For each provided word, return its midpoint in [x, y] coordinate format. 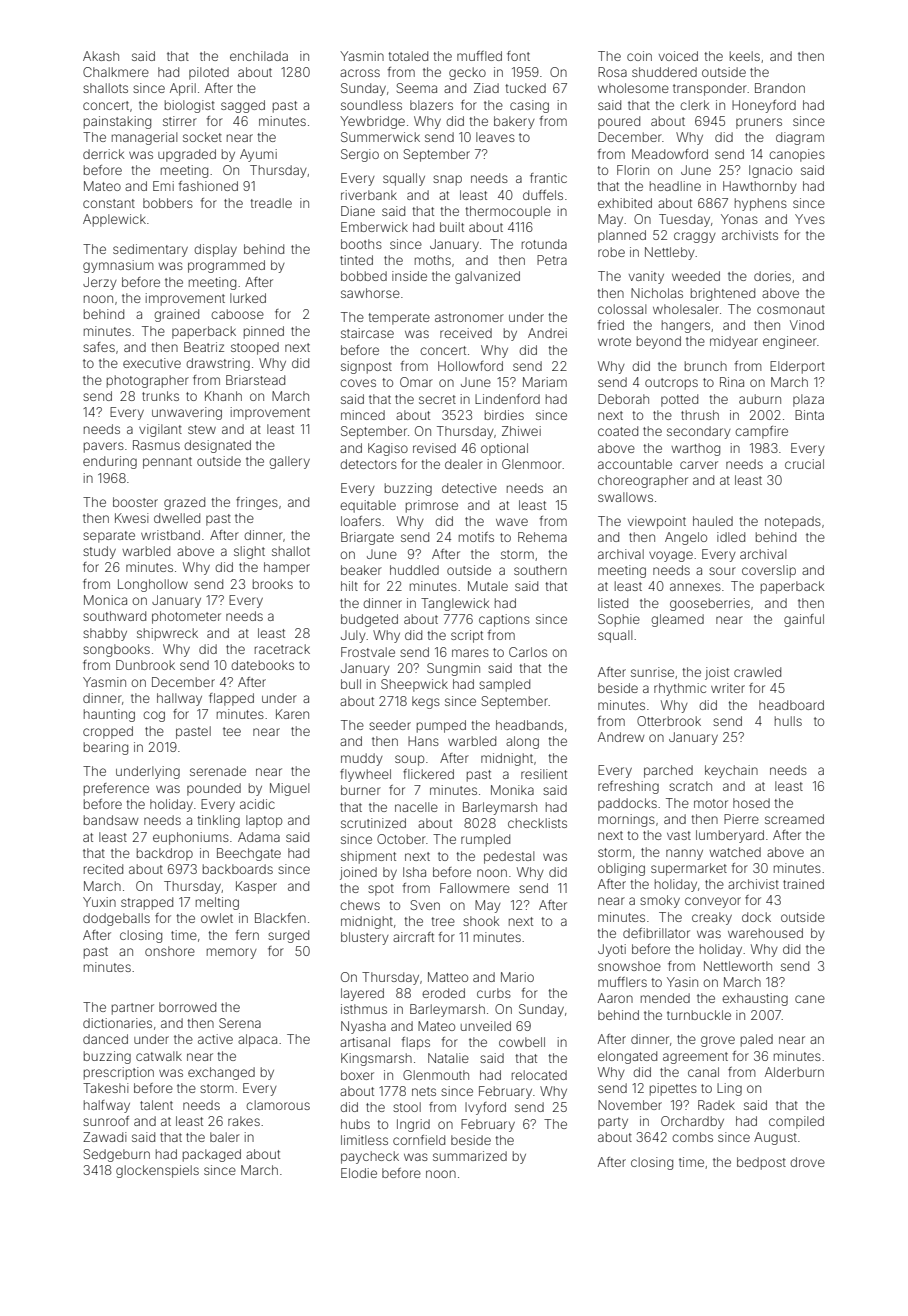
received [466, 333]
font [518, 56]
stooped [255, 348]
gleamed [677, 620]
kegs [426, 702]
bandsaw [111, 820]
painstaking [117, 122]
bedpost [761, 1163]
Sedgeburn [117, 1155]
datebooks [262, 665]
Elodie [359, 1173]
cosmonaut [791, 309]
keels [745, 56]
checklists [537, 823]
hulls [788, 721]
